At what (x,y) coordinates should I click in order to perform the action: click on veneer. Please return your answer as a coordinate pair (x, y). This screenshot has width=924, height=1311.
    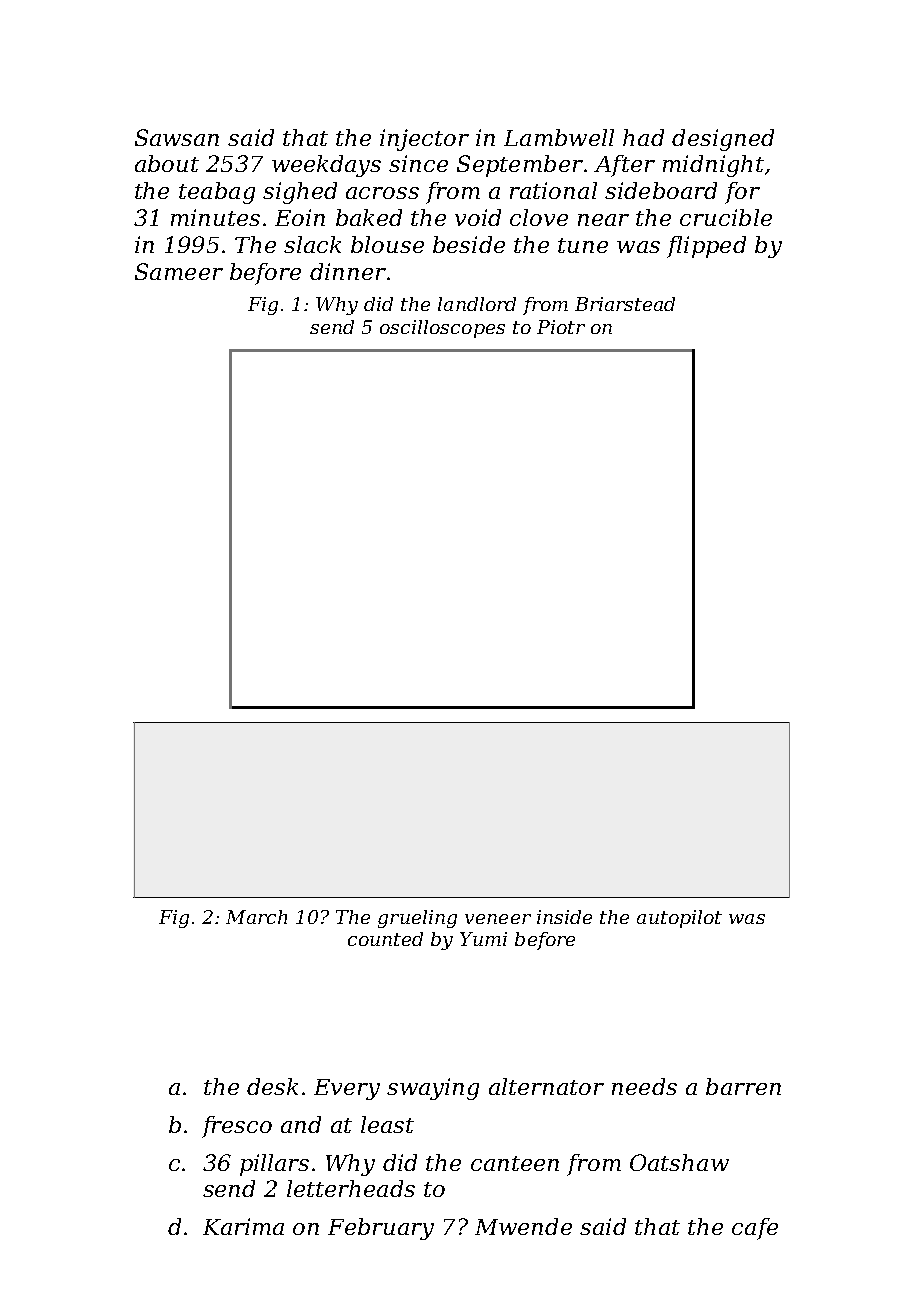
    Looking at the image, I should click on (498, 919).
